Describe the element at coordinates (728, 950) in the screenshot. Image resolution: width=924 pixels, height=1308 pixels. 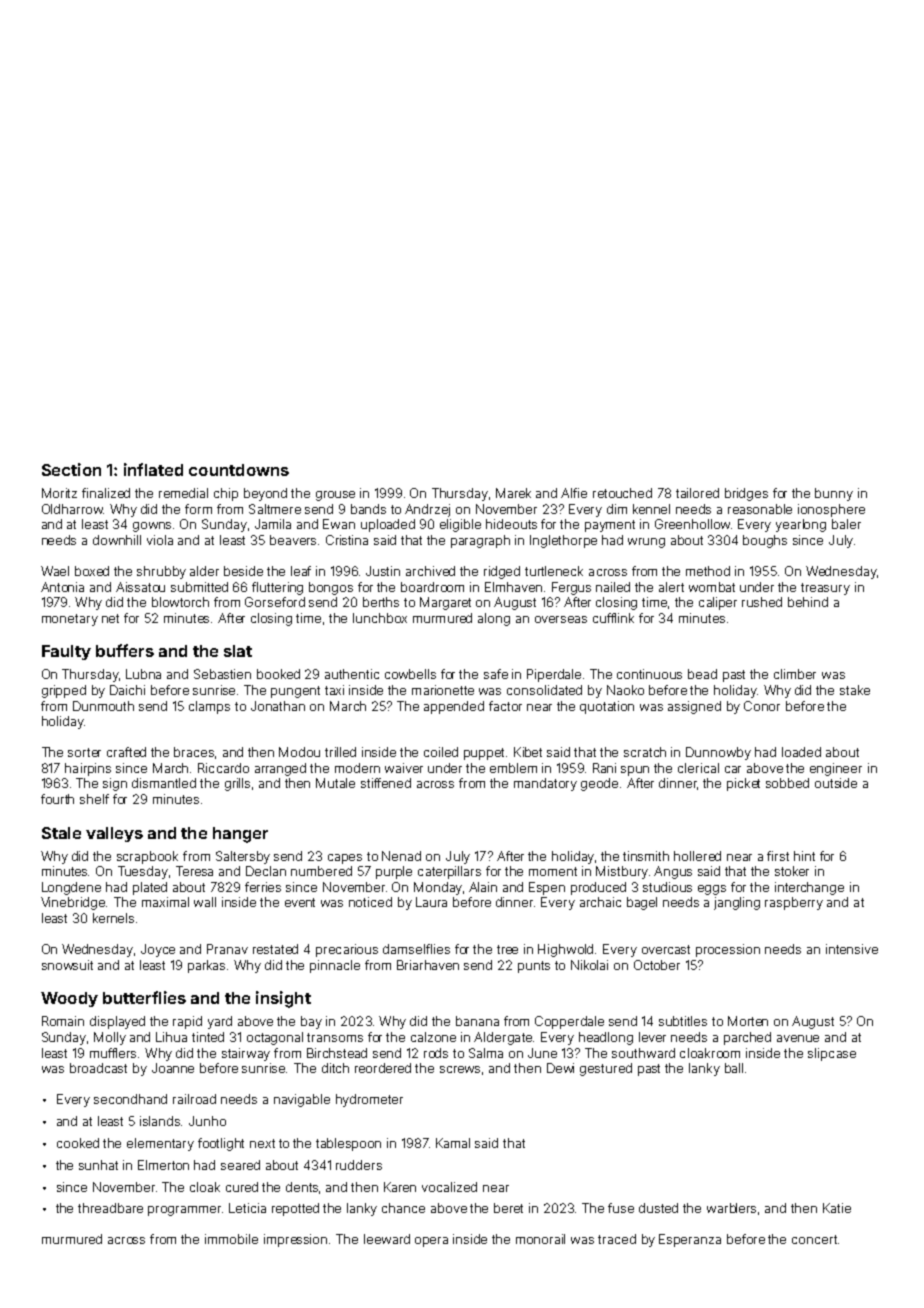
I see `procession` at that location.
